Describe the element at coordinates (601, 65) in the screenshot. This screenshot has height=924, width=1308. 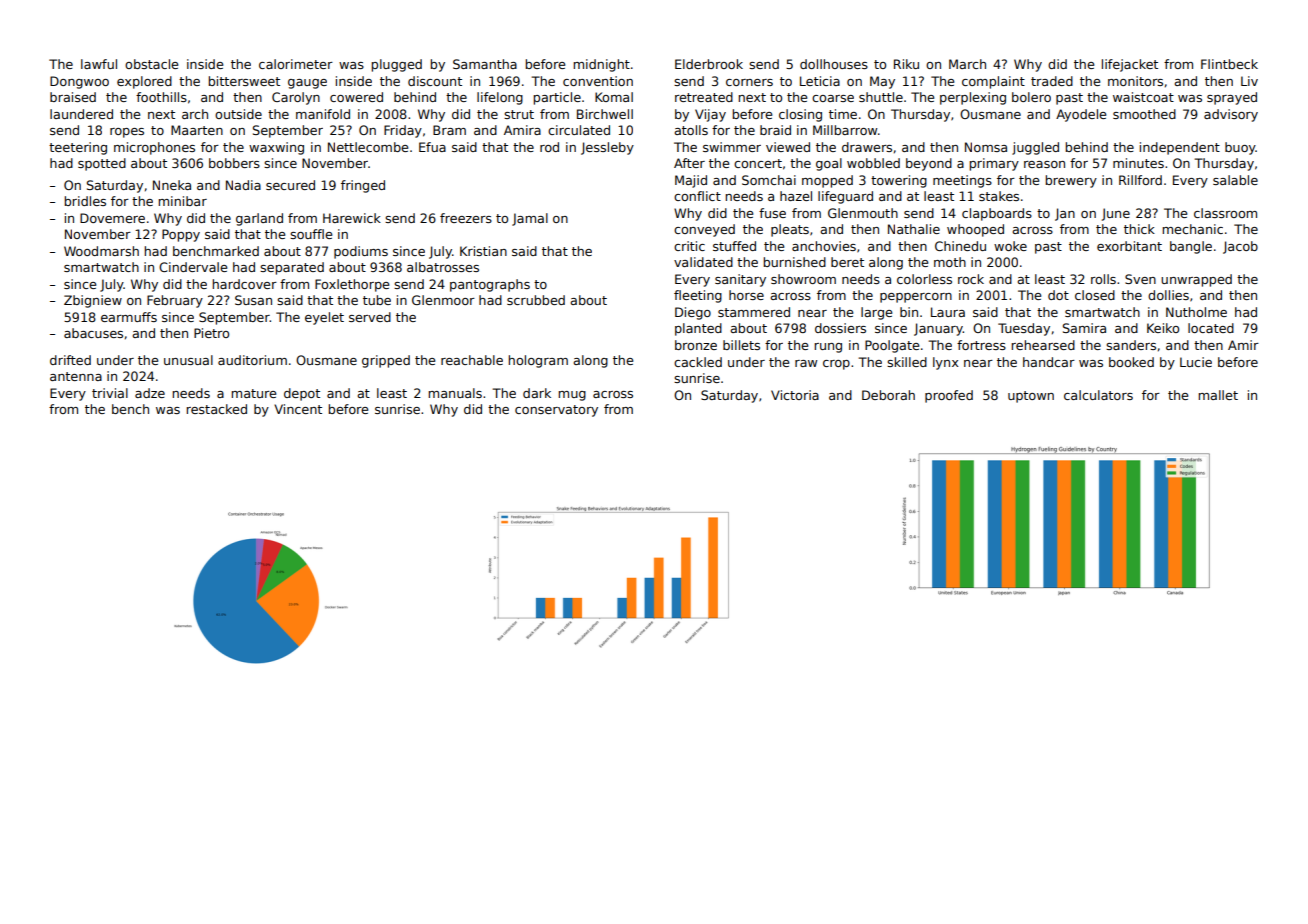
I see `midnight` at that location.
